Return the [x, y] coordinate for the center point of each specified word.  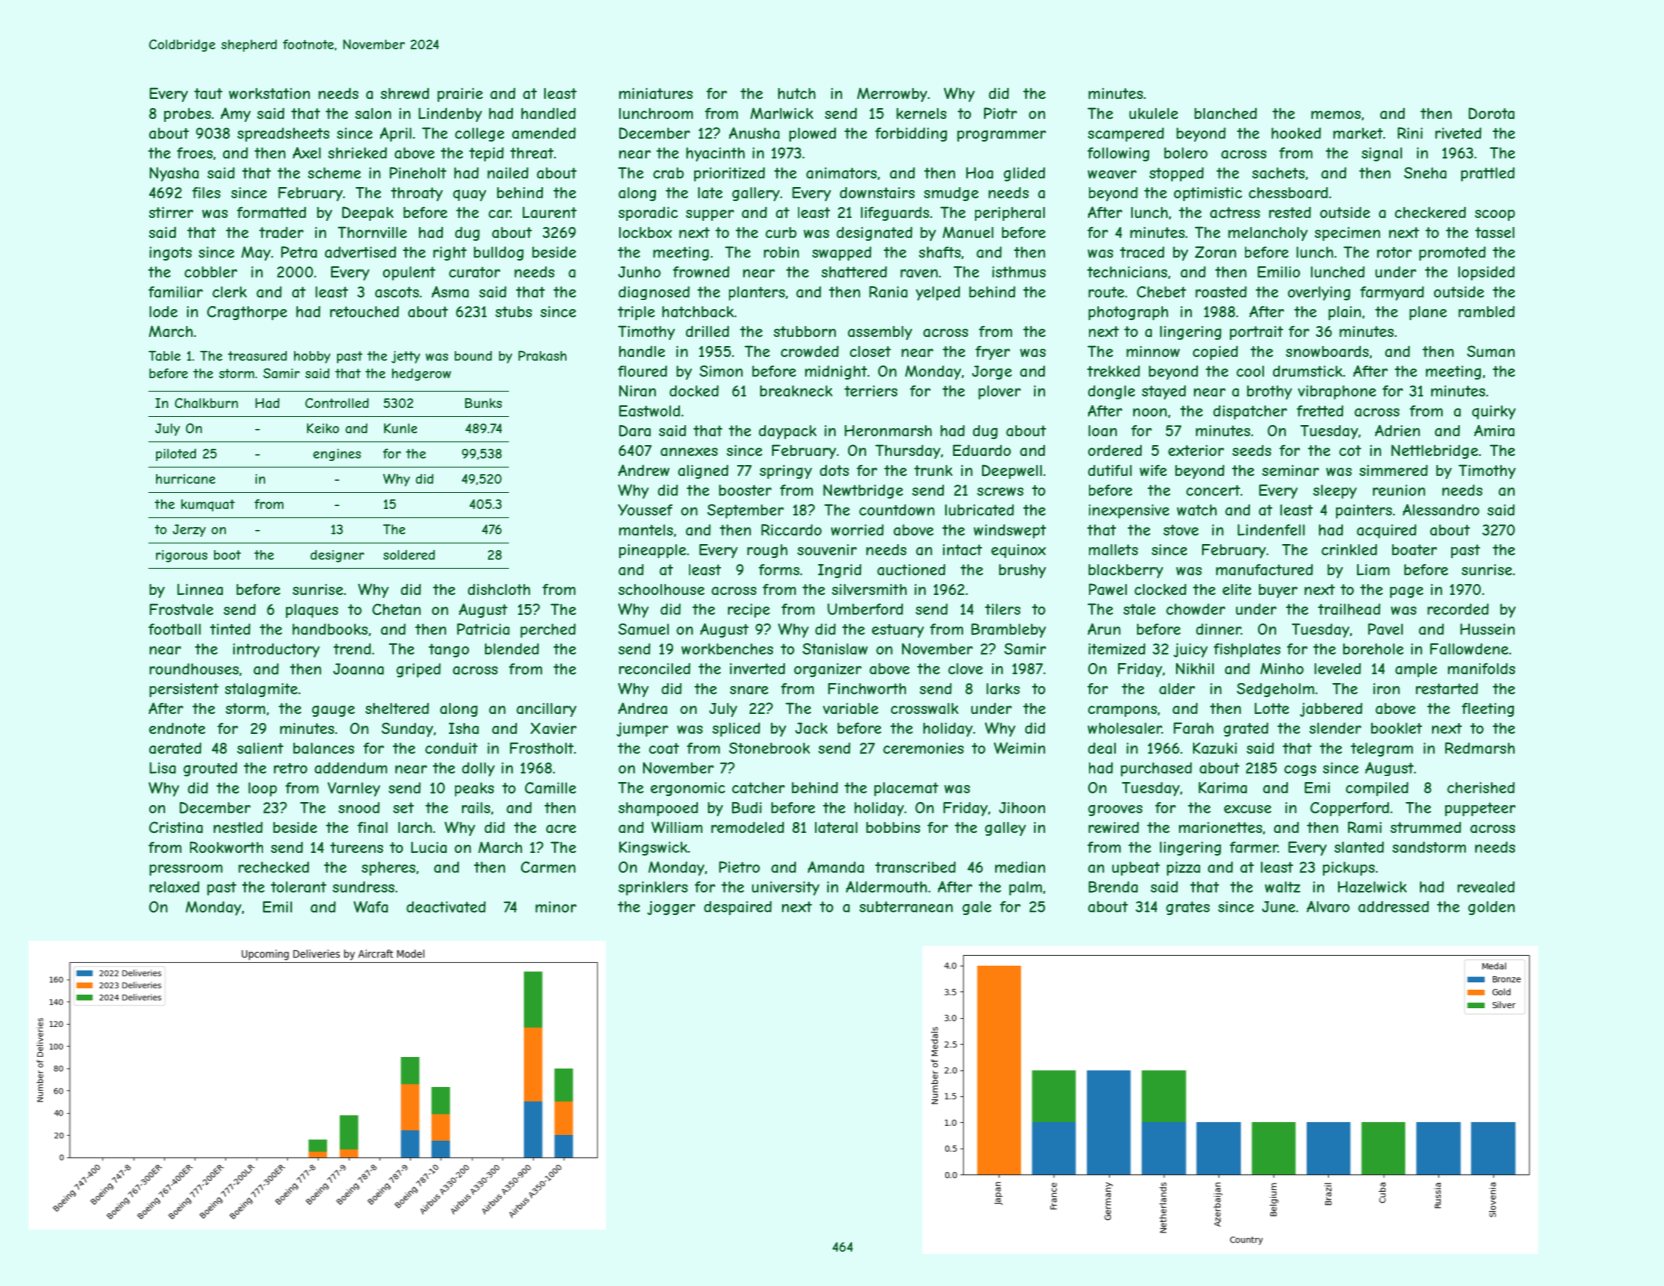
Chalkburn [206, 403]
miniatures [656, 93]
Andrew [644, 470]
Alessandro [1441, 510]
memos [1336, 115]
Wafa [371, 907]
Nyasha [174, 174]
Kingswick [653, 848]
